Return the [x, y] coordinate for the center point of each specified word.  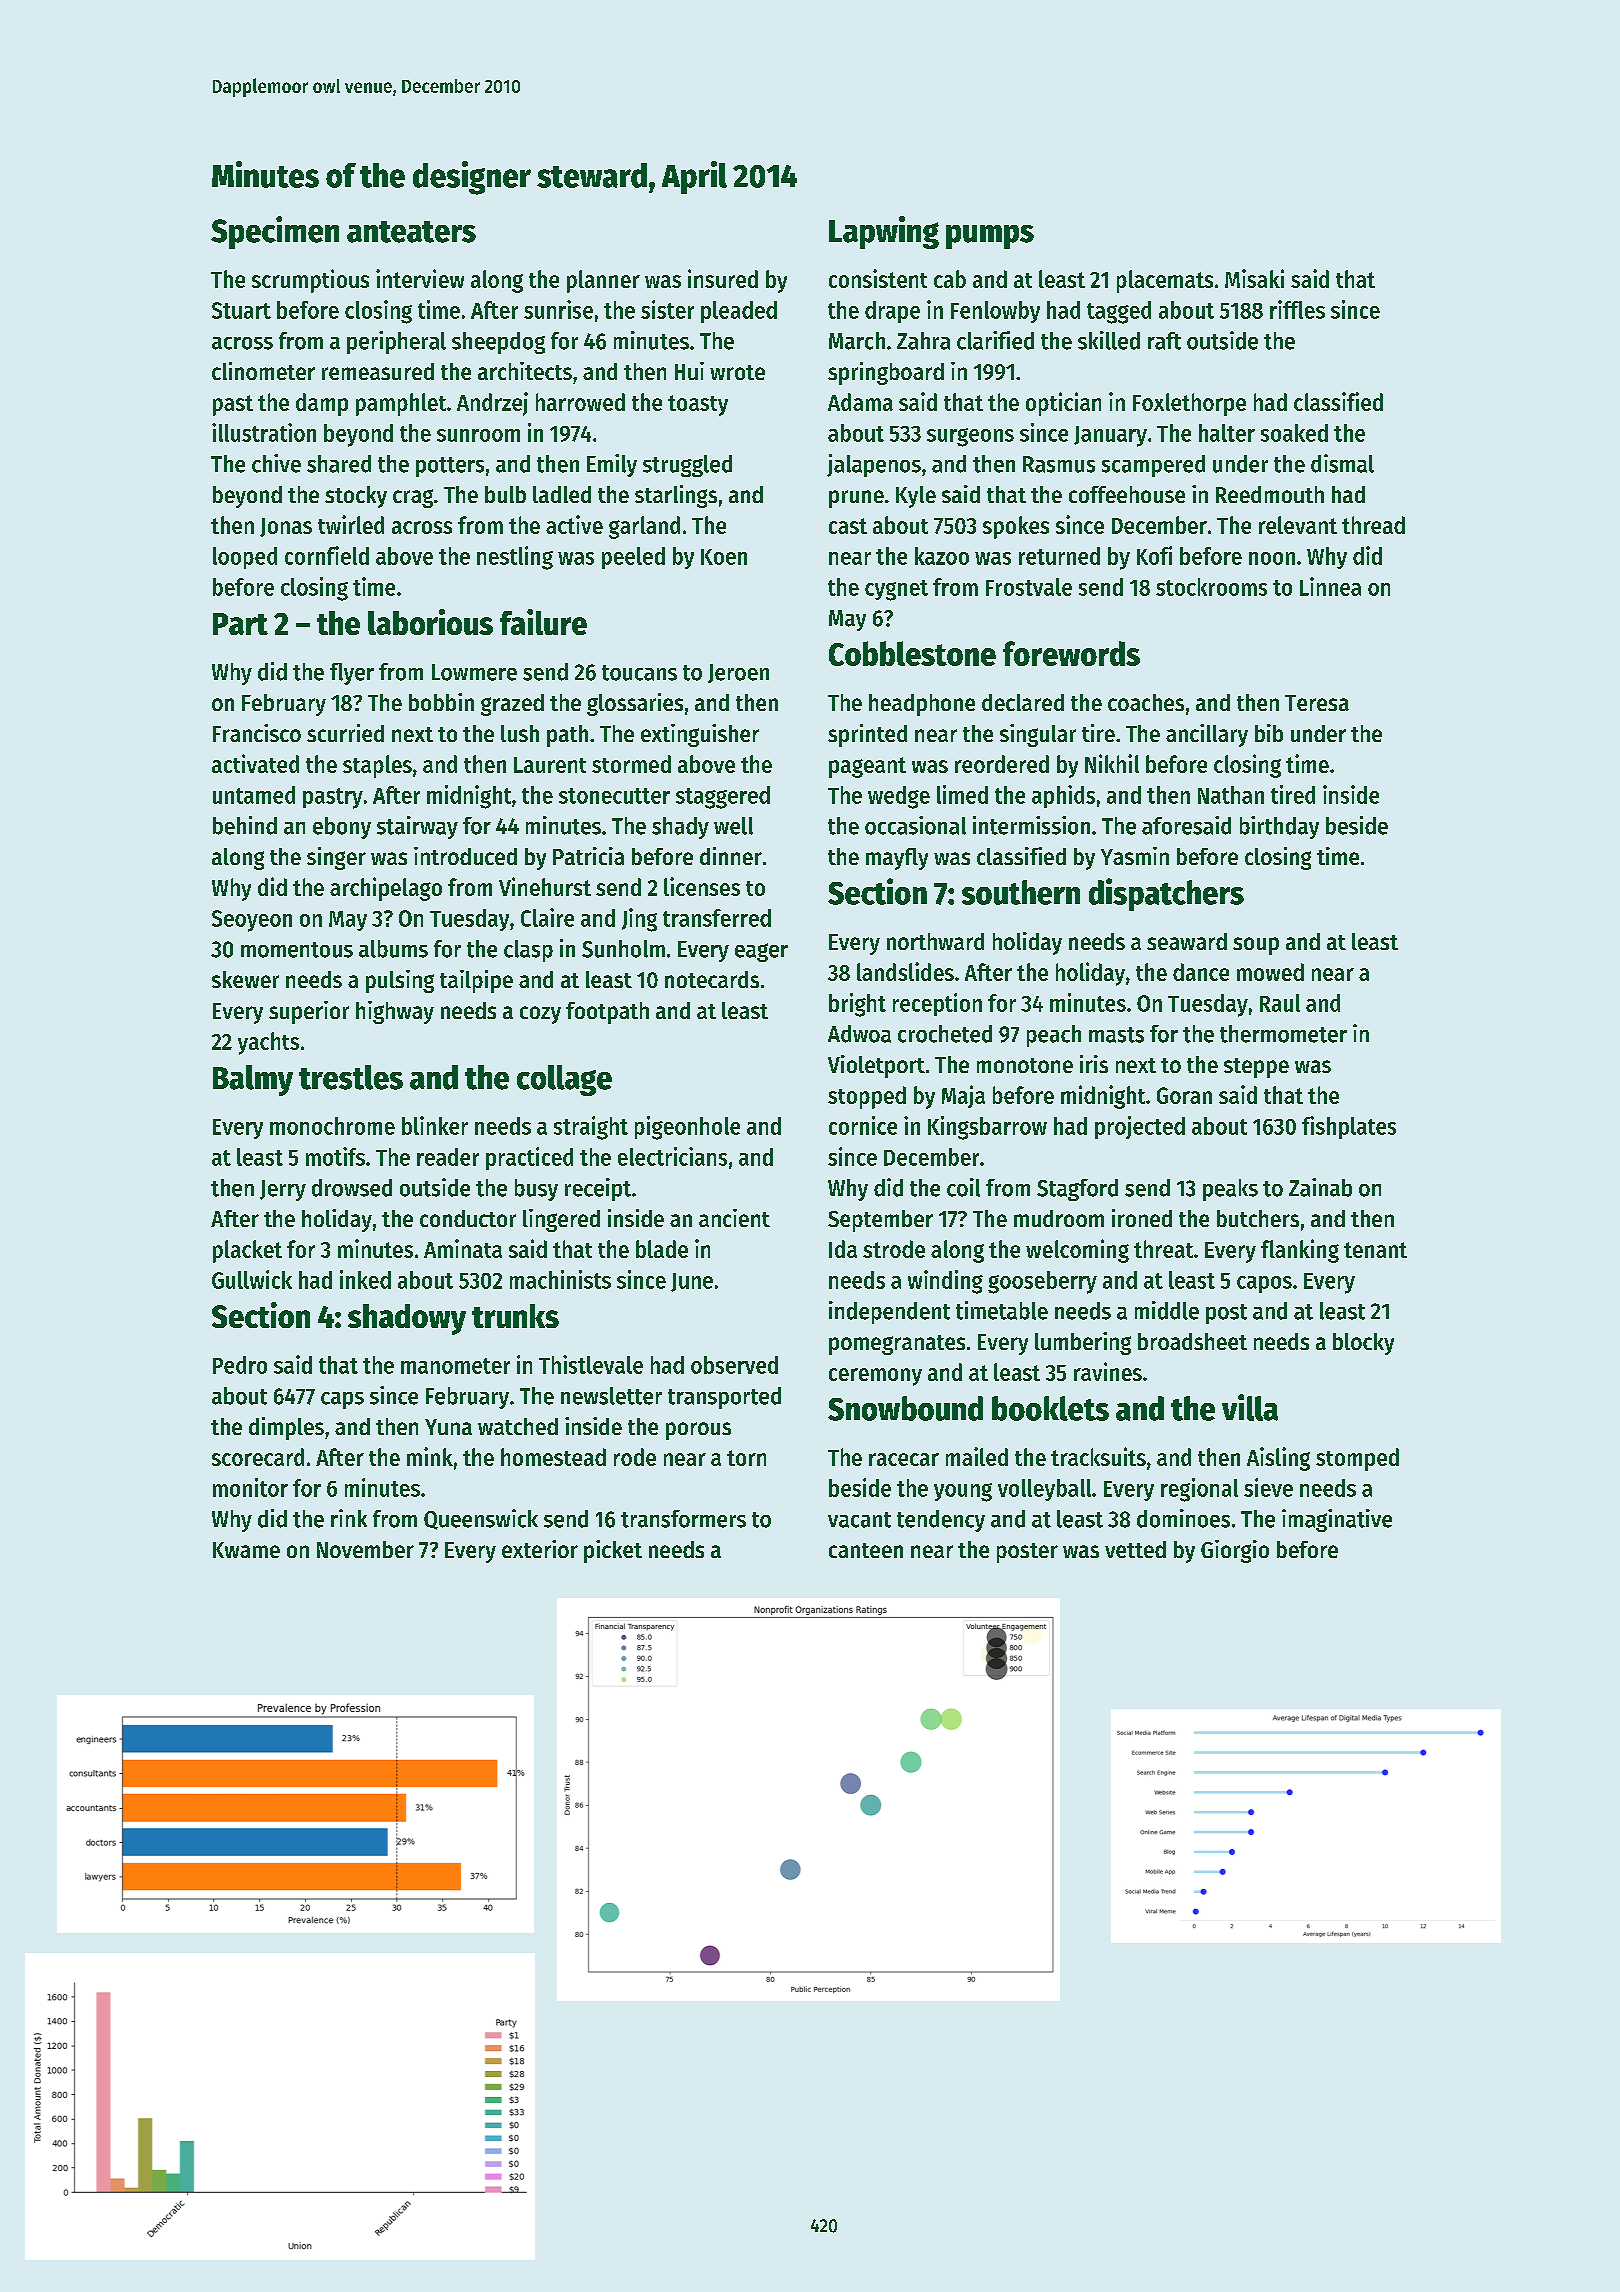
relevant [1298, 525]
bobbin [441, 702]
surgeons [970, 437]
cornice [863, 1125]
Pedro [240, 1365]
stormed [631, 764]
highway [395, 1012]
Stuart [241, 310]
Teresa [1317, 703]
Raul [1280, 1003]
